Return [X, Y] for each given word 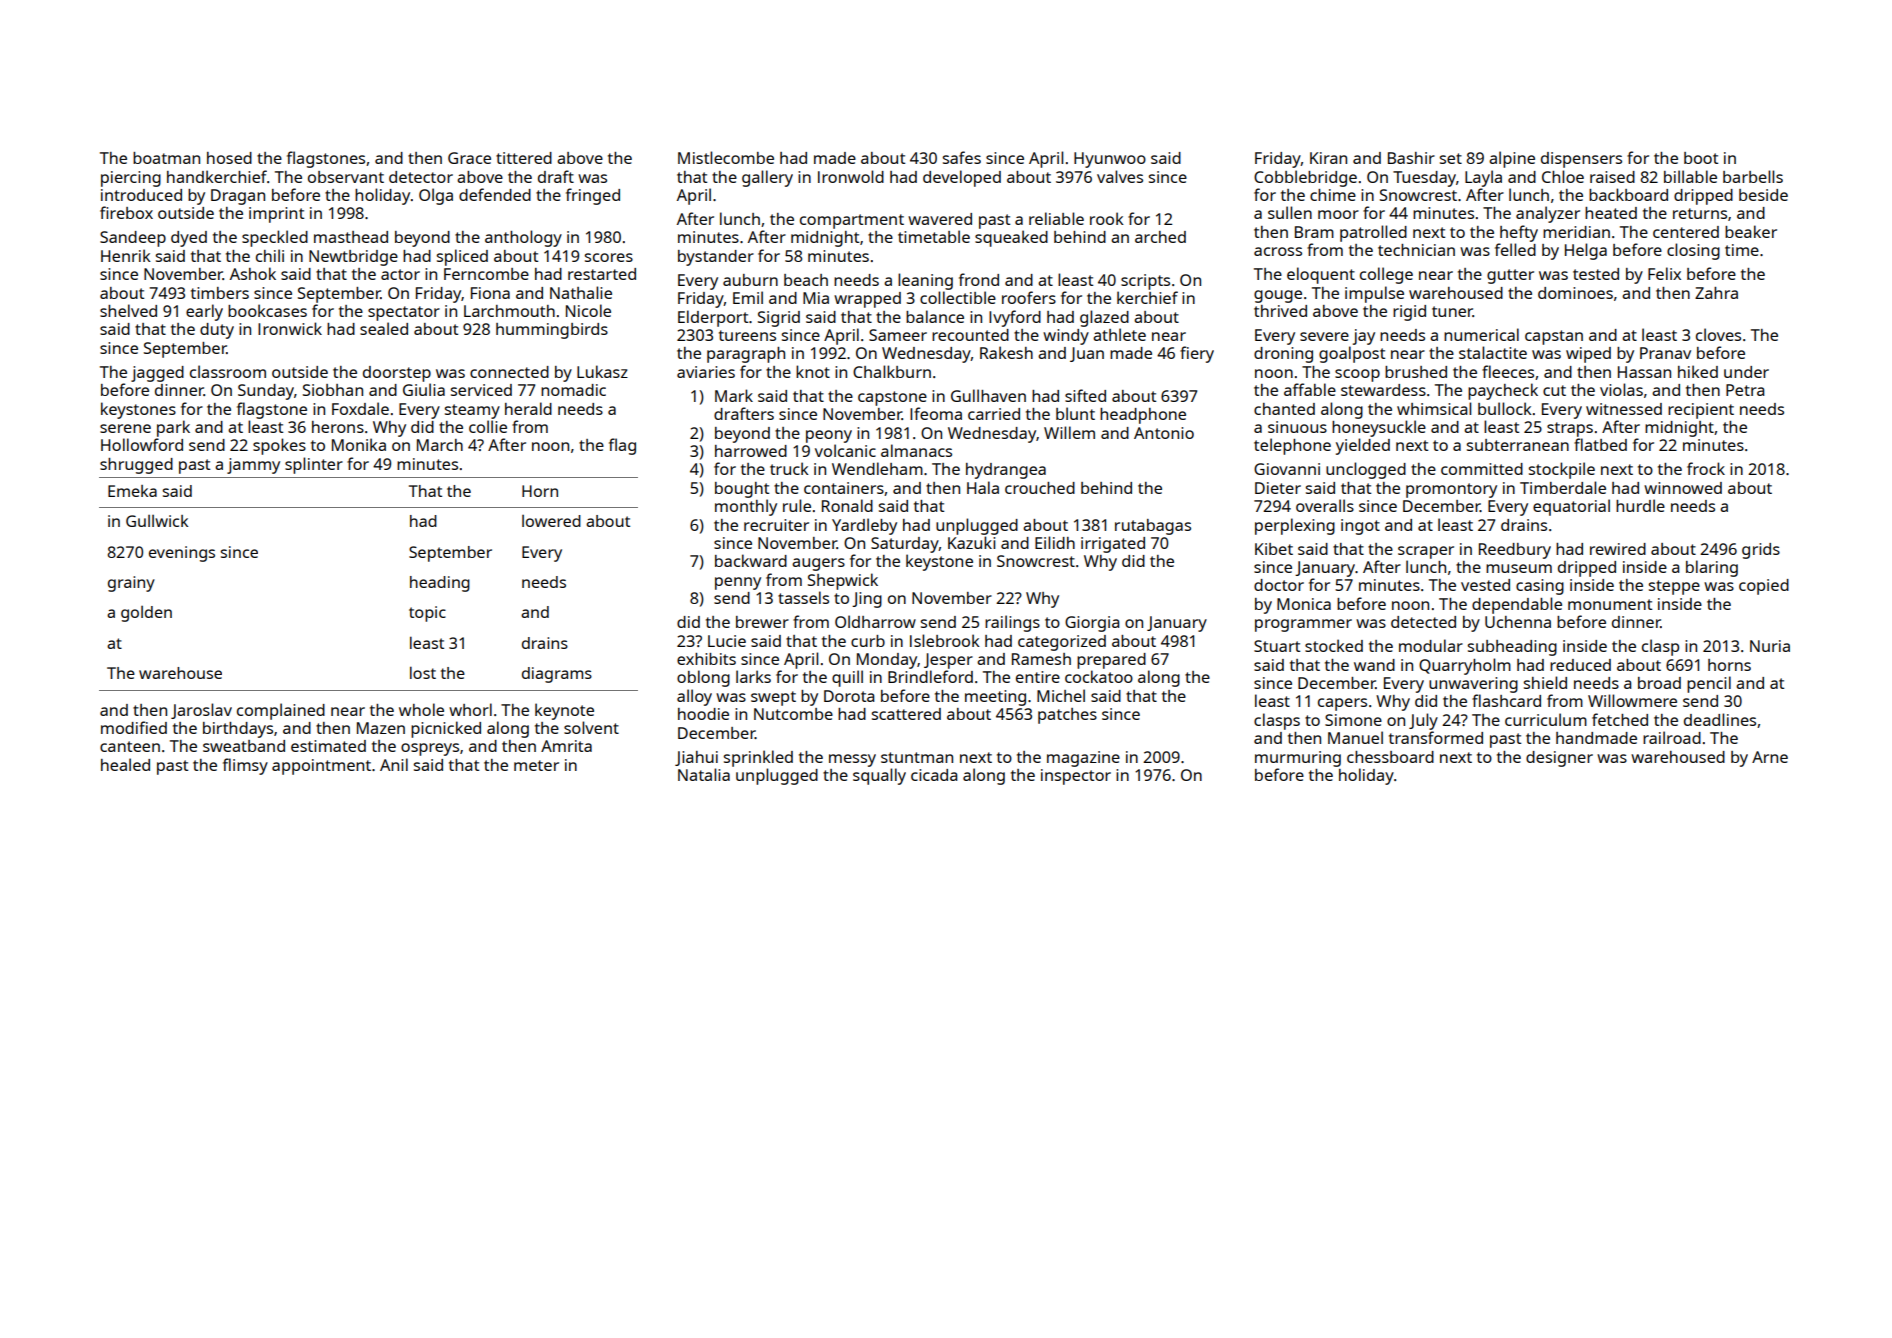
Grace [469, 158]
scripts [1145, 282]
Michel [1061, 695]
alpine [1512, 159]
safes [962, 157]
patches [1067, 716]
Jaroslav [201, 711]
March [440, 445]
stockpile [1562, 470]
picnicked [446, 729]
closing [1693, 251]
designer [1559, 759]
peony [829, 436]
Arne [1770, 757]
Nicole [588, 310]
